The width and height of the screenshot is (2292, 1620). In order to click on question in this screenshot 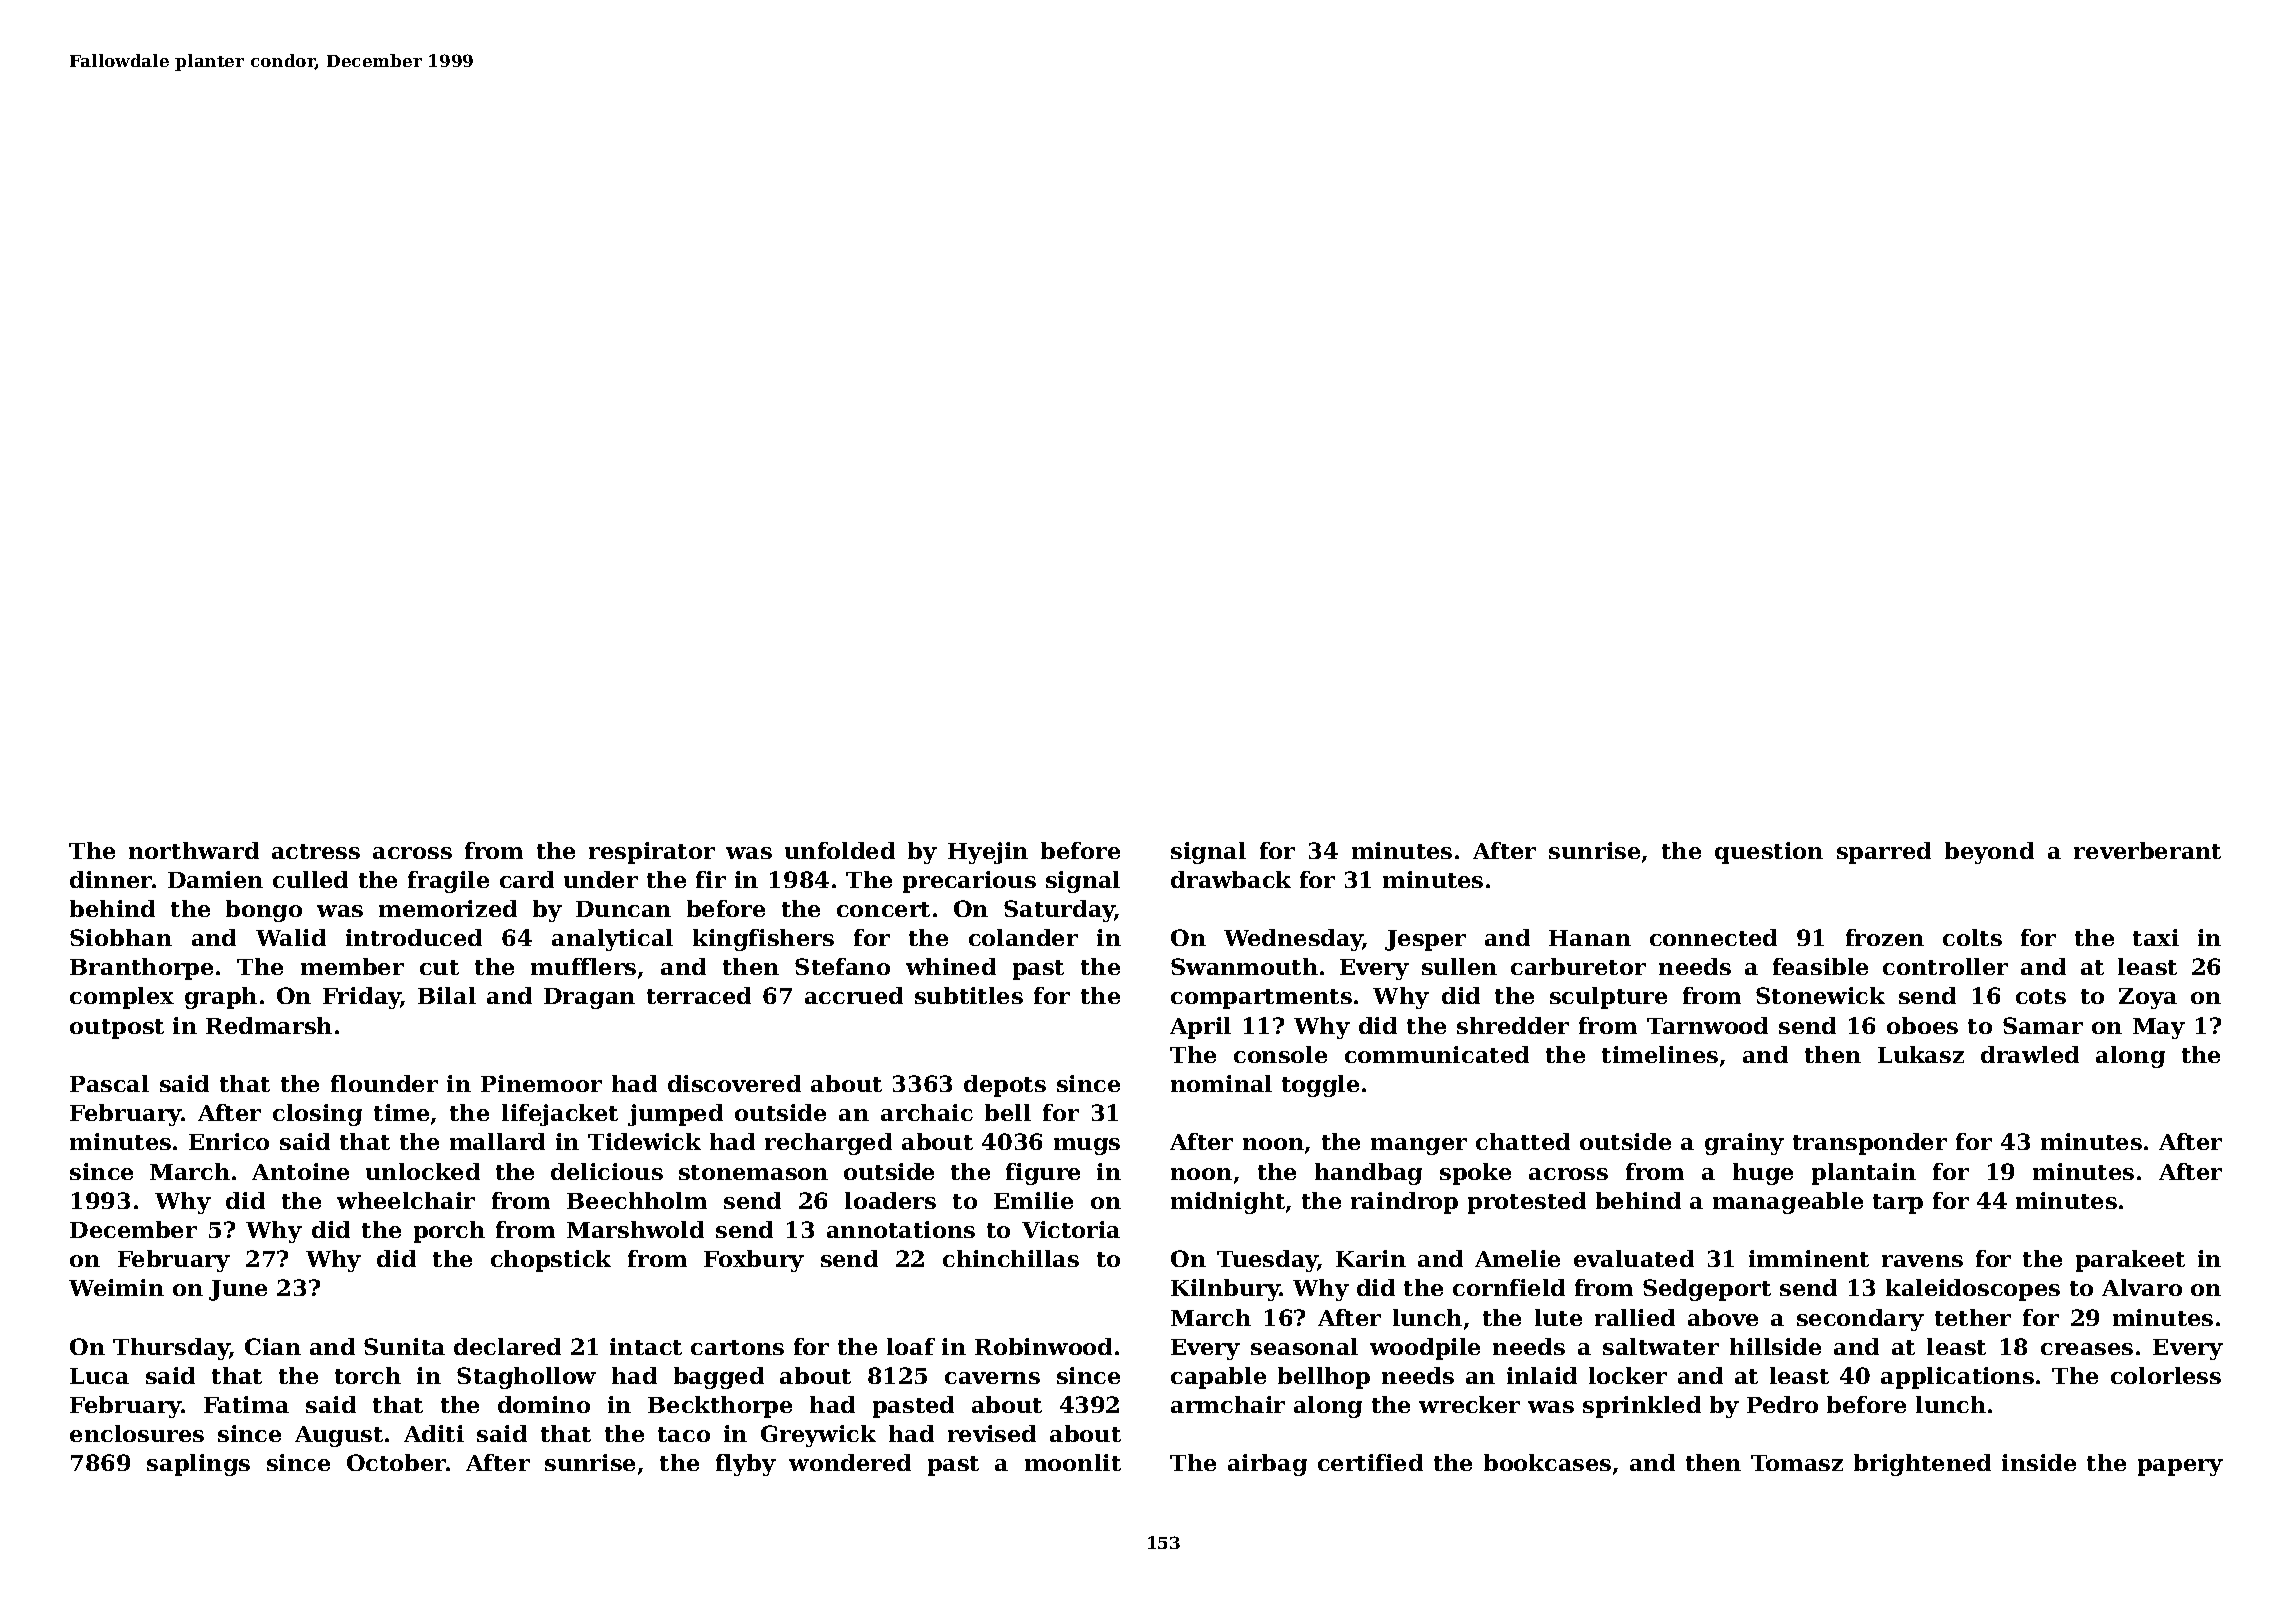, I will do `click(1769, 853)`.
